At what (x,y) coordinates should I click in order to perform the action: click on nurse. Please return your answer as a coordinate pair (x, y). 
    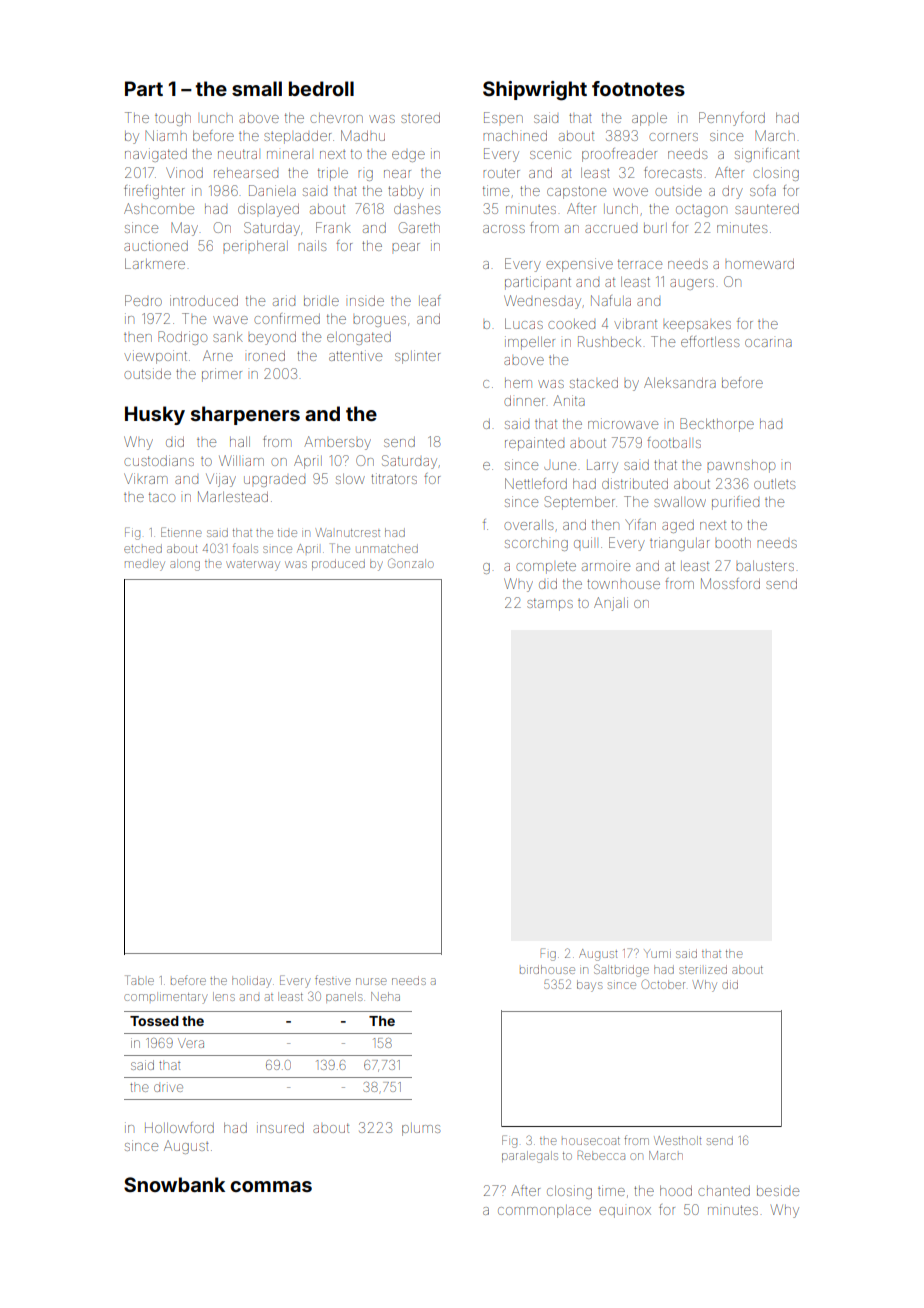
    Looking at the image, I should click on (371, 981).
